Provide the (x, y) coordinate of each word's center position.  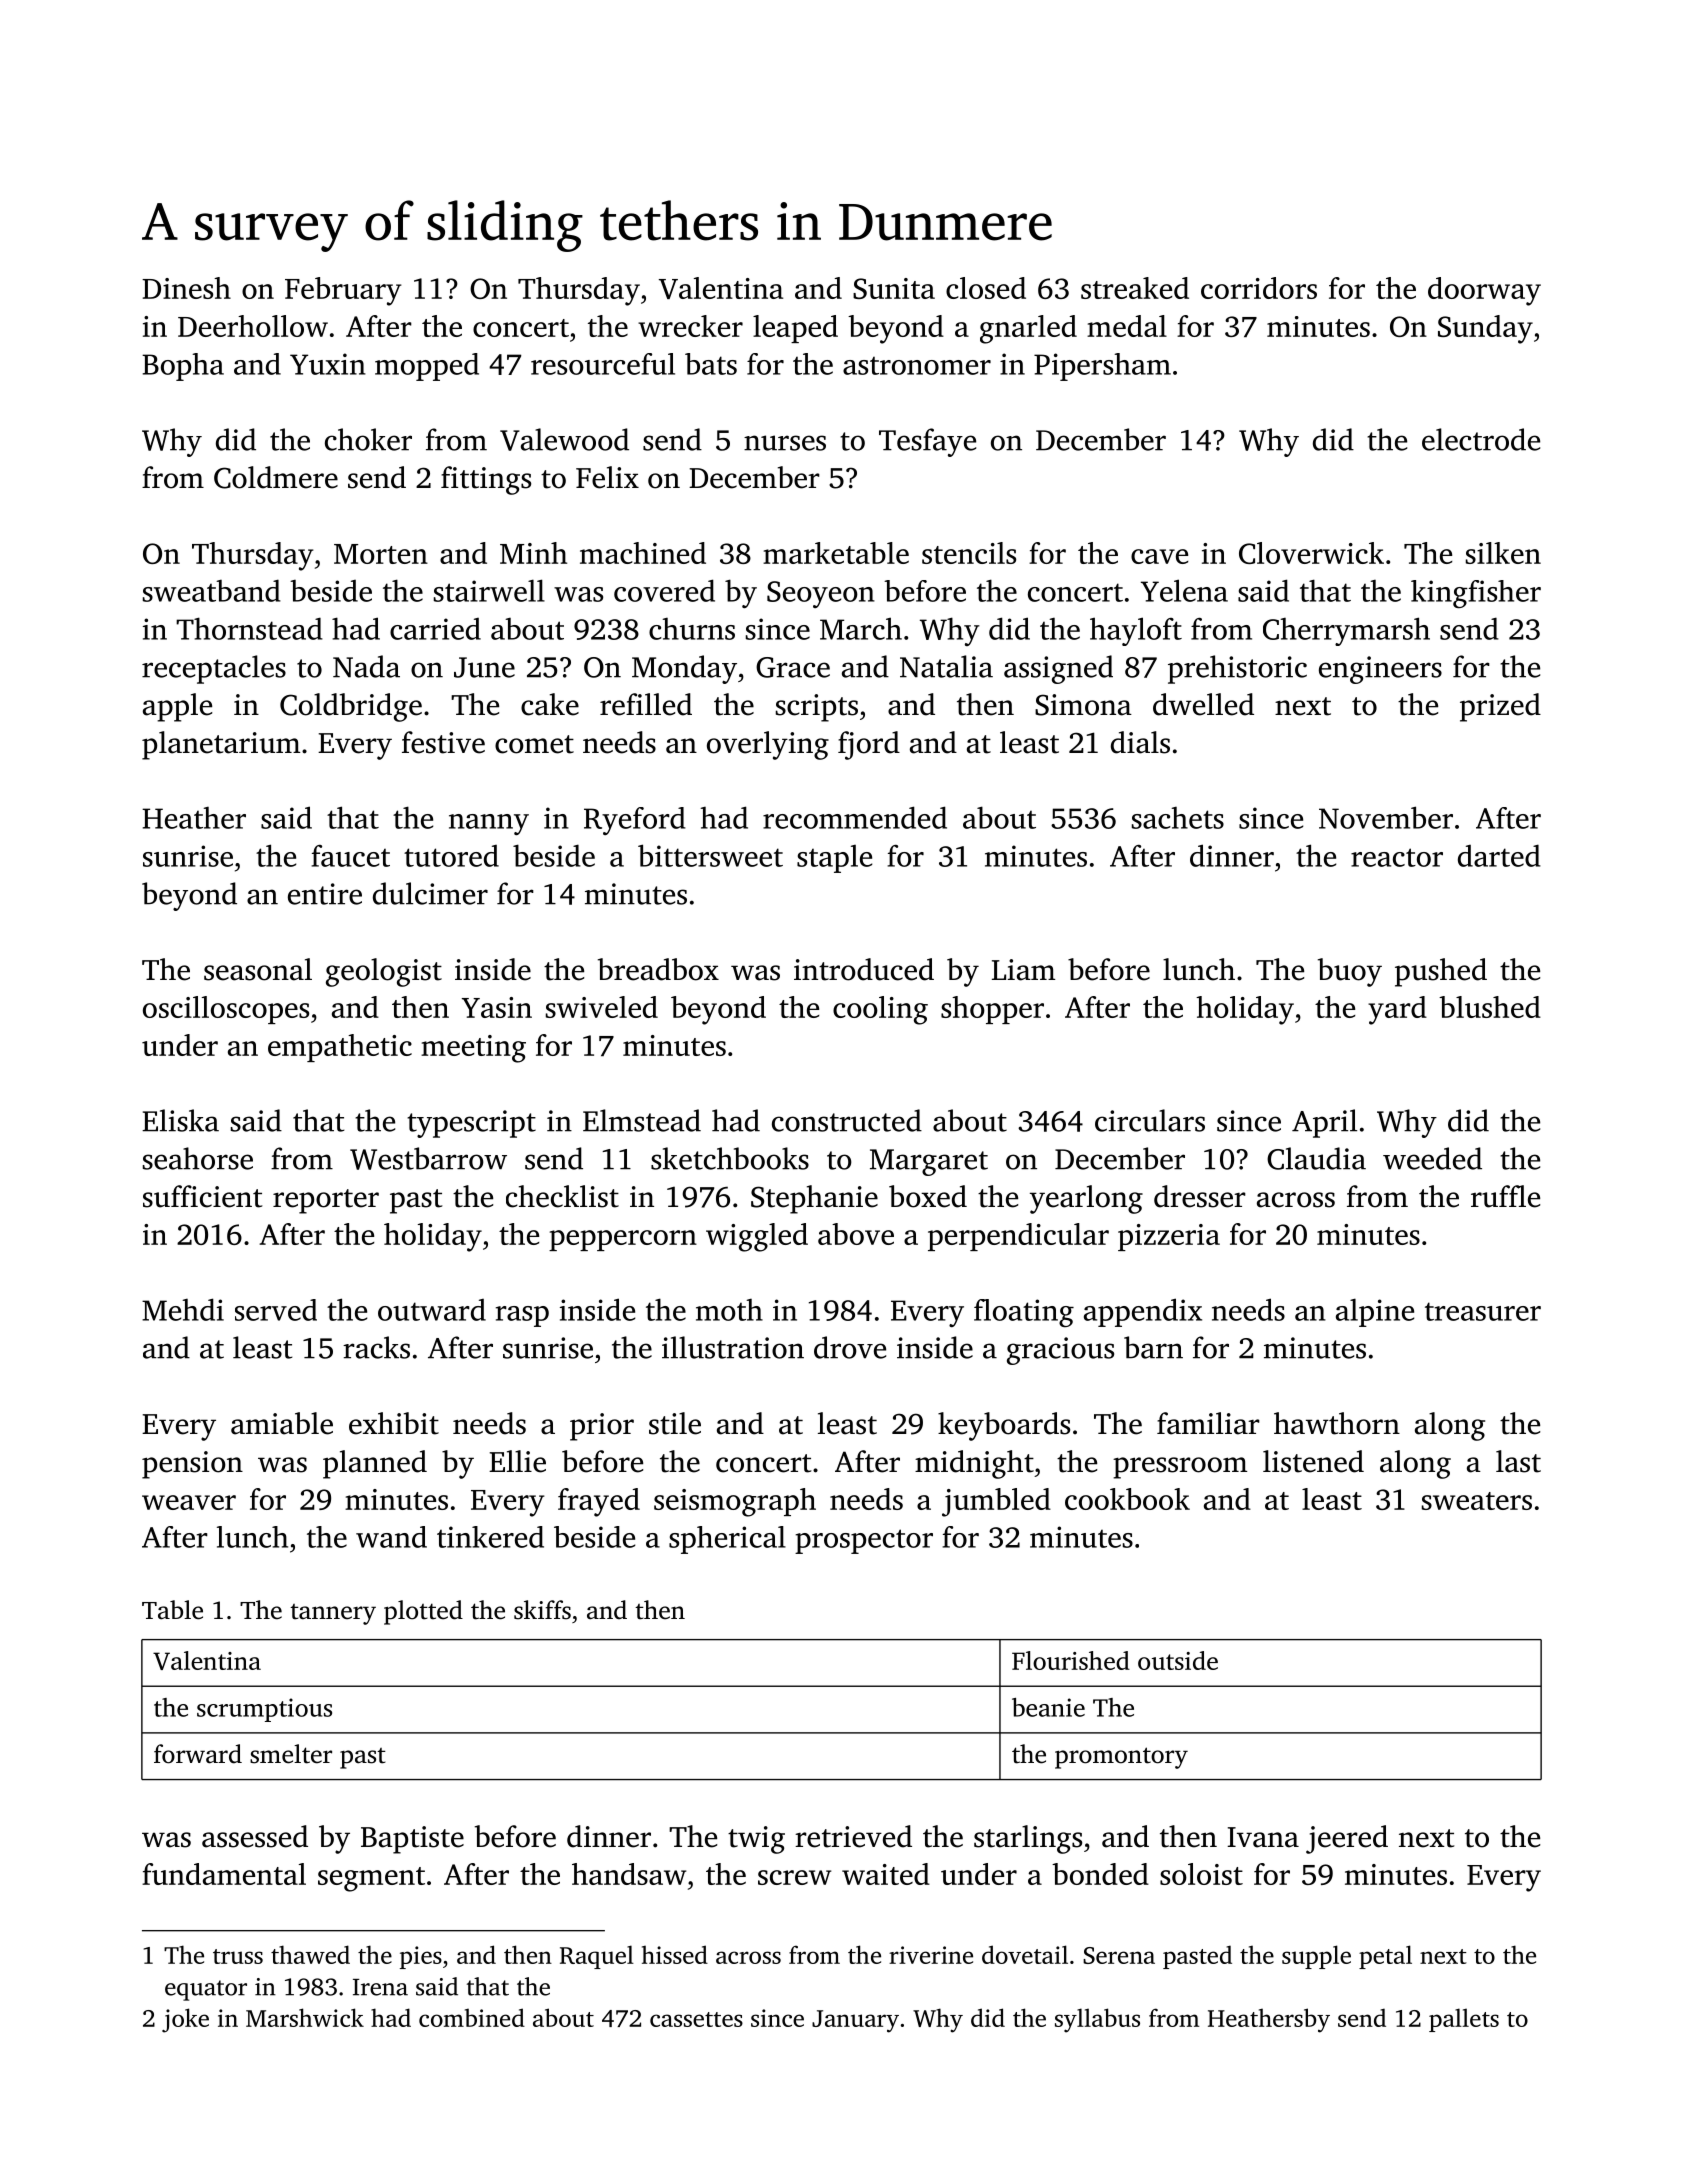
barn (1153, 1347)
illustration (733, 1347)
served (276, 1310)
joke (185, 2020)
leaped (795, 329)
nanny (489, 824)
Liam (1023, 970)
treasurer (1483, 1311)
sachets (1178, 818)
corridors (1259, 288)
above (856, 1234)
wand (391, 1537)
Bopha (183, 367)
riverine (931, 1955)
